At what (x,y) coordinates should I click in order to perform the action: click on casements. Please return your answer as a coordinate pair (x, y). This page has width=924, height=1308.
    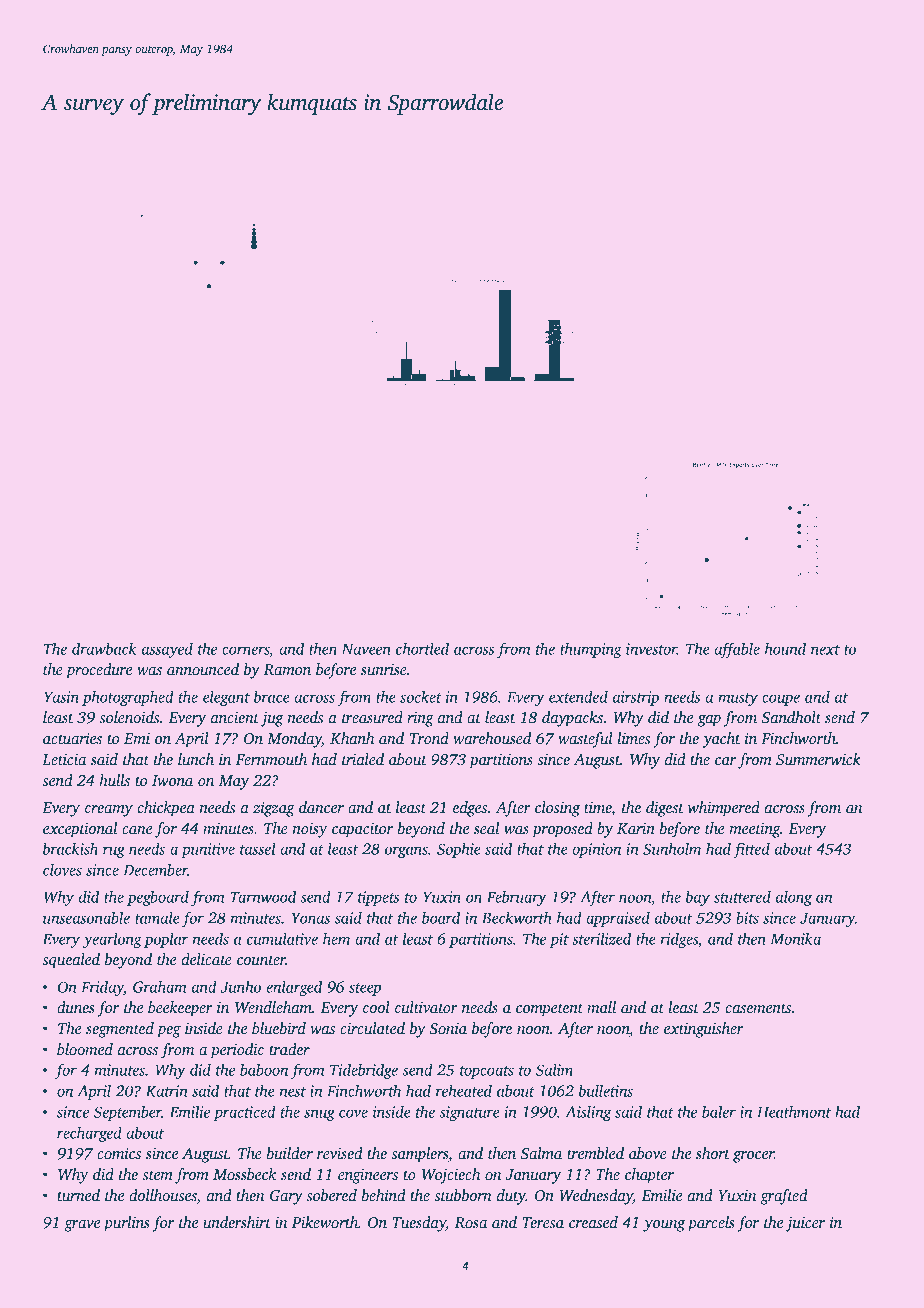
    Looking at the image, I should click on (758, 1009).
